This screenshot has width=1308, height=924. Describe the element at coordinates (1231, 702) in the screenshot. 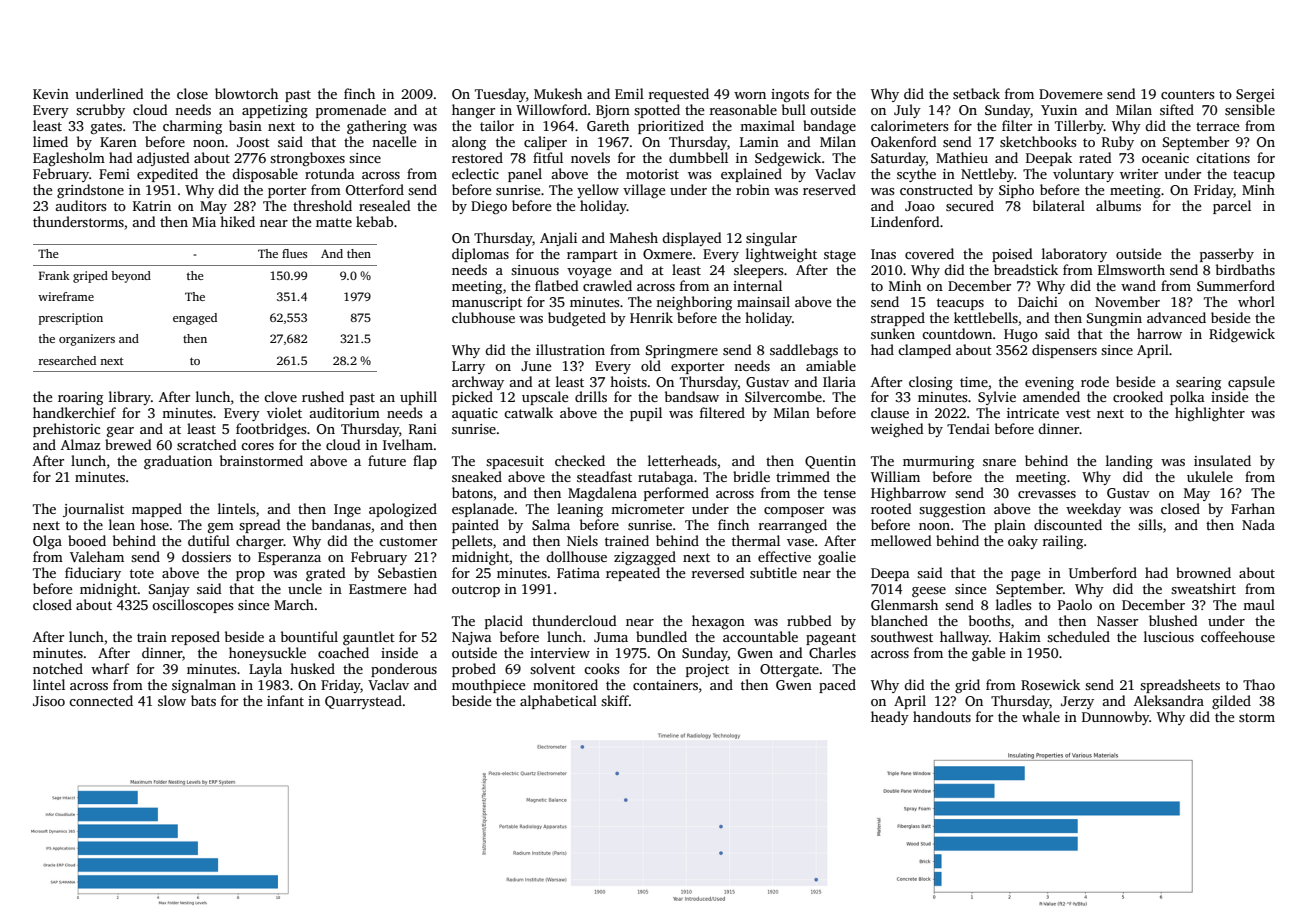

I see `gilded` at that location.
